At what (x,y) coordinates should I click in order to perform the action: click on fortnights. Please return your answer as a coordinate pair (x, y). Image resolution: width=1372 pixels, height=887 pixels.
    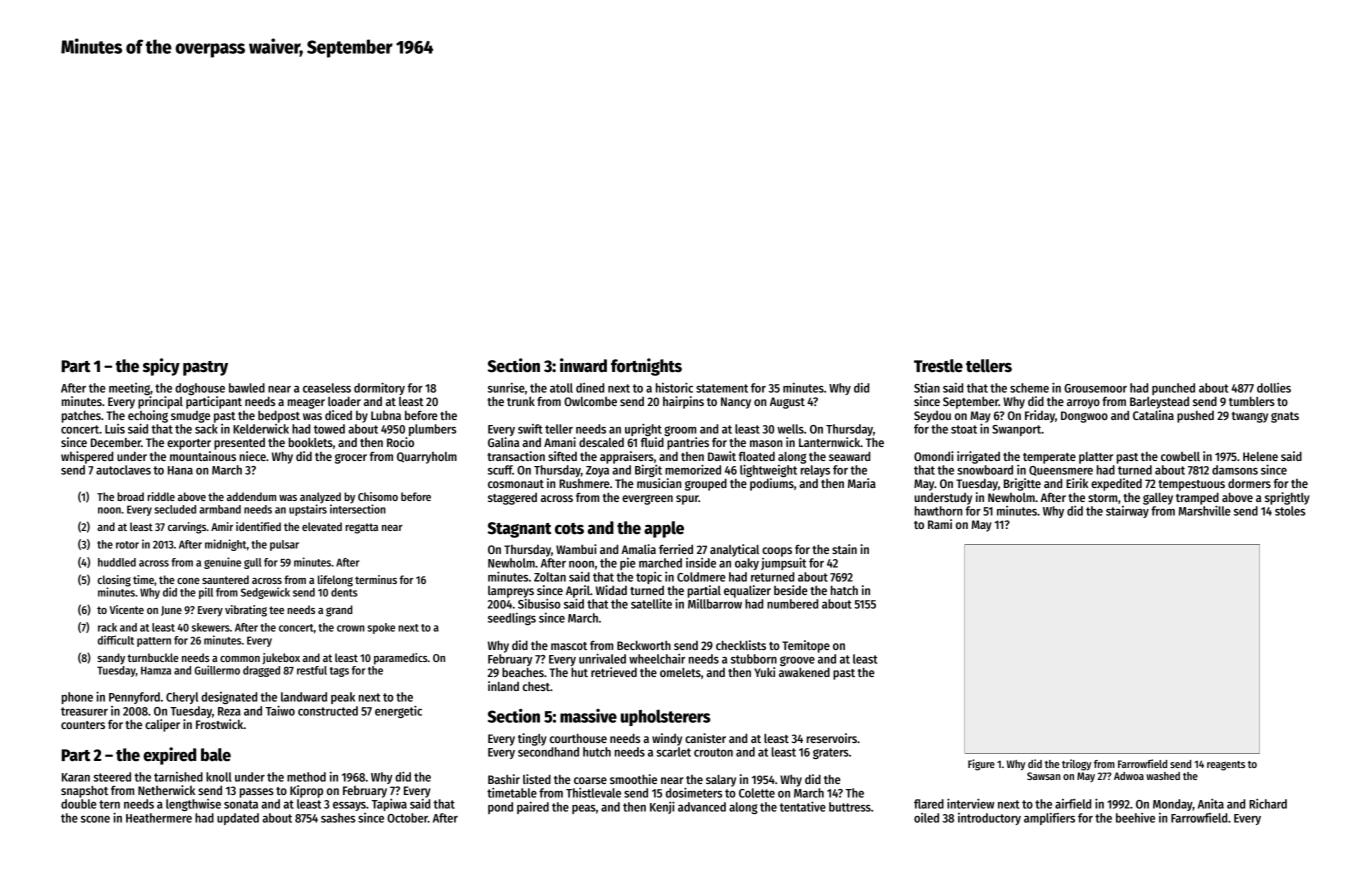
    Looking at the image, I should click on (646, 367).
